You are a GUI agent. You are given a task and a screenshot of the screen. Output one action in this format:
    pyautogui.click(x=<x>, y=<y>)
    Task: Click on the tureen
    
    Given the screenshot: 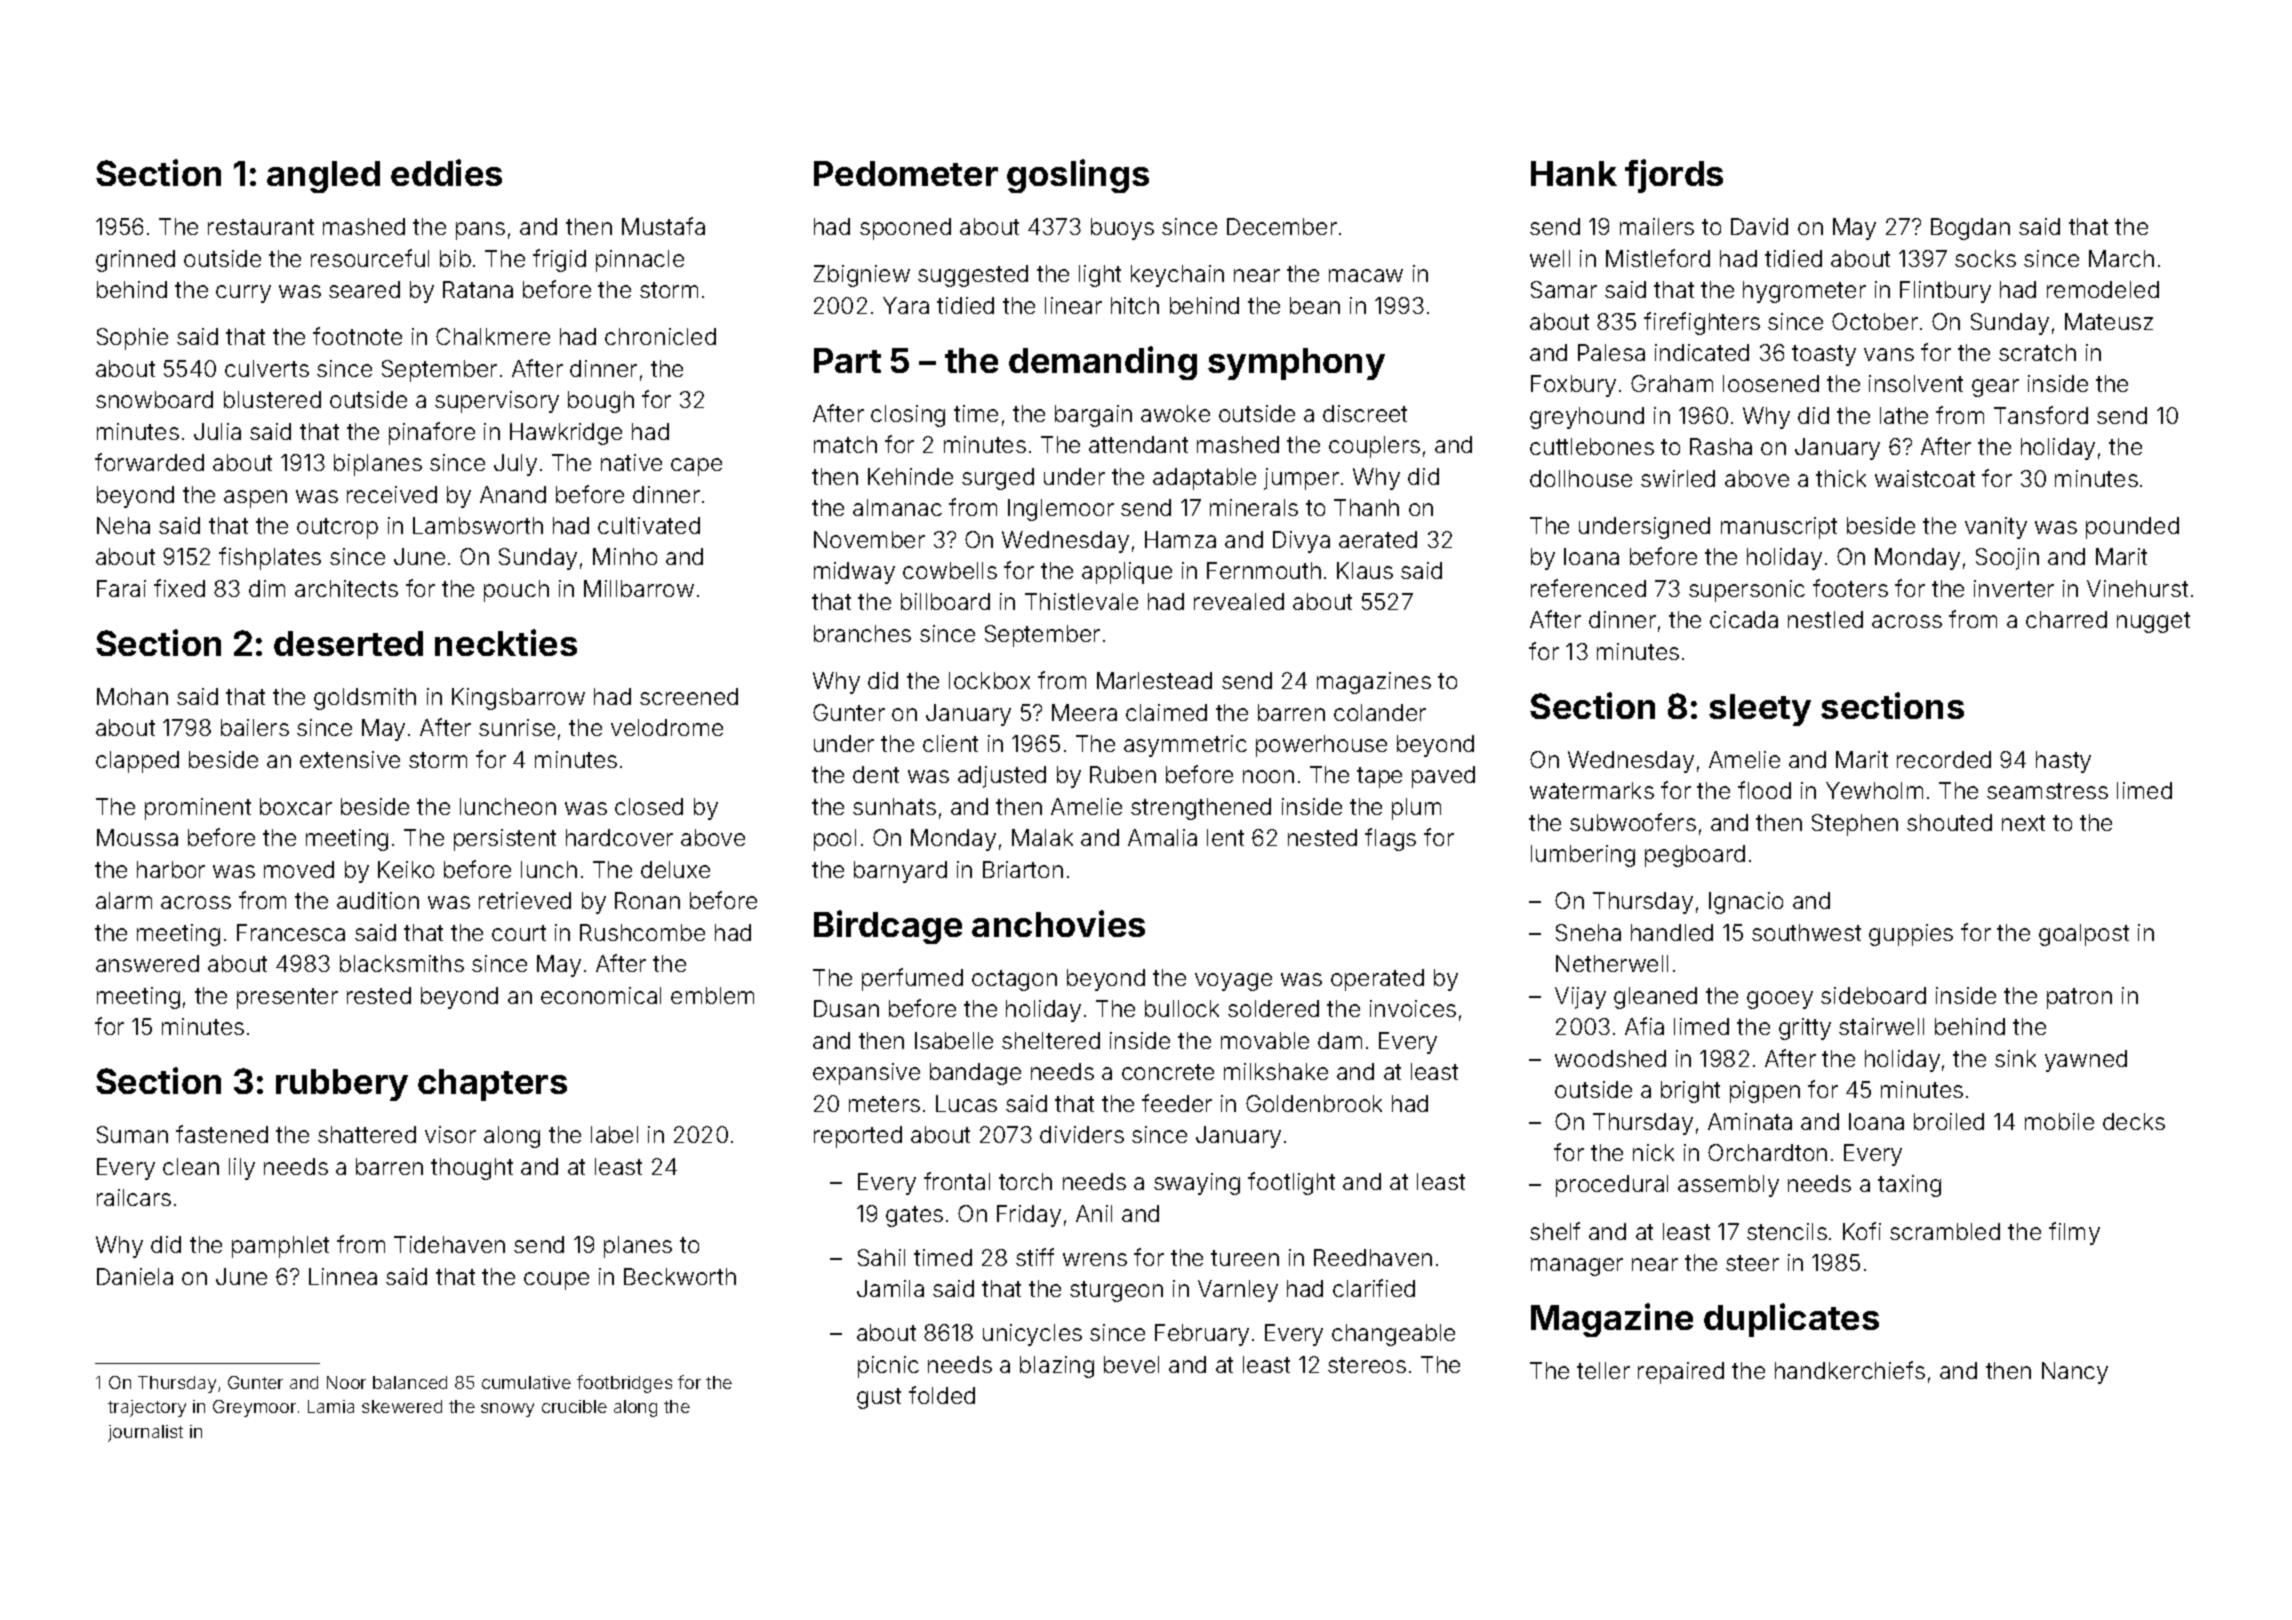 What is the action you would take?
    pyautogui.click(x=1245, y=1258)
